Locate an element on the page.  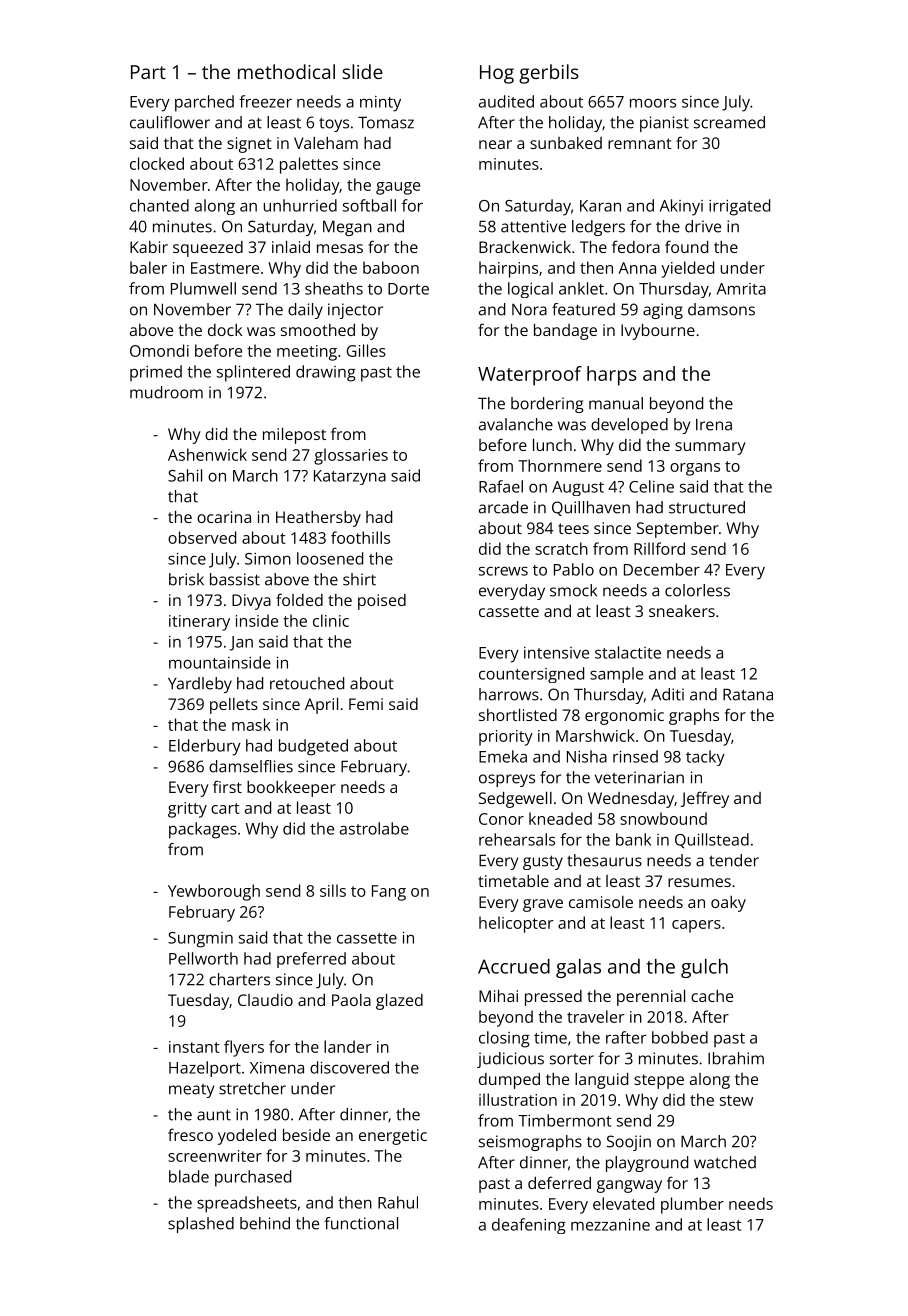
behind is located at coordinates (265, 1223).
